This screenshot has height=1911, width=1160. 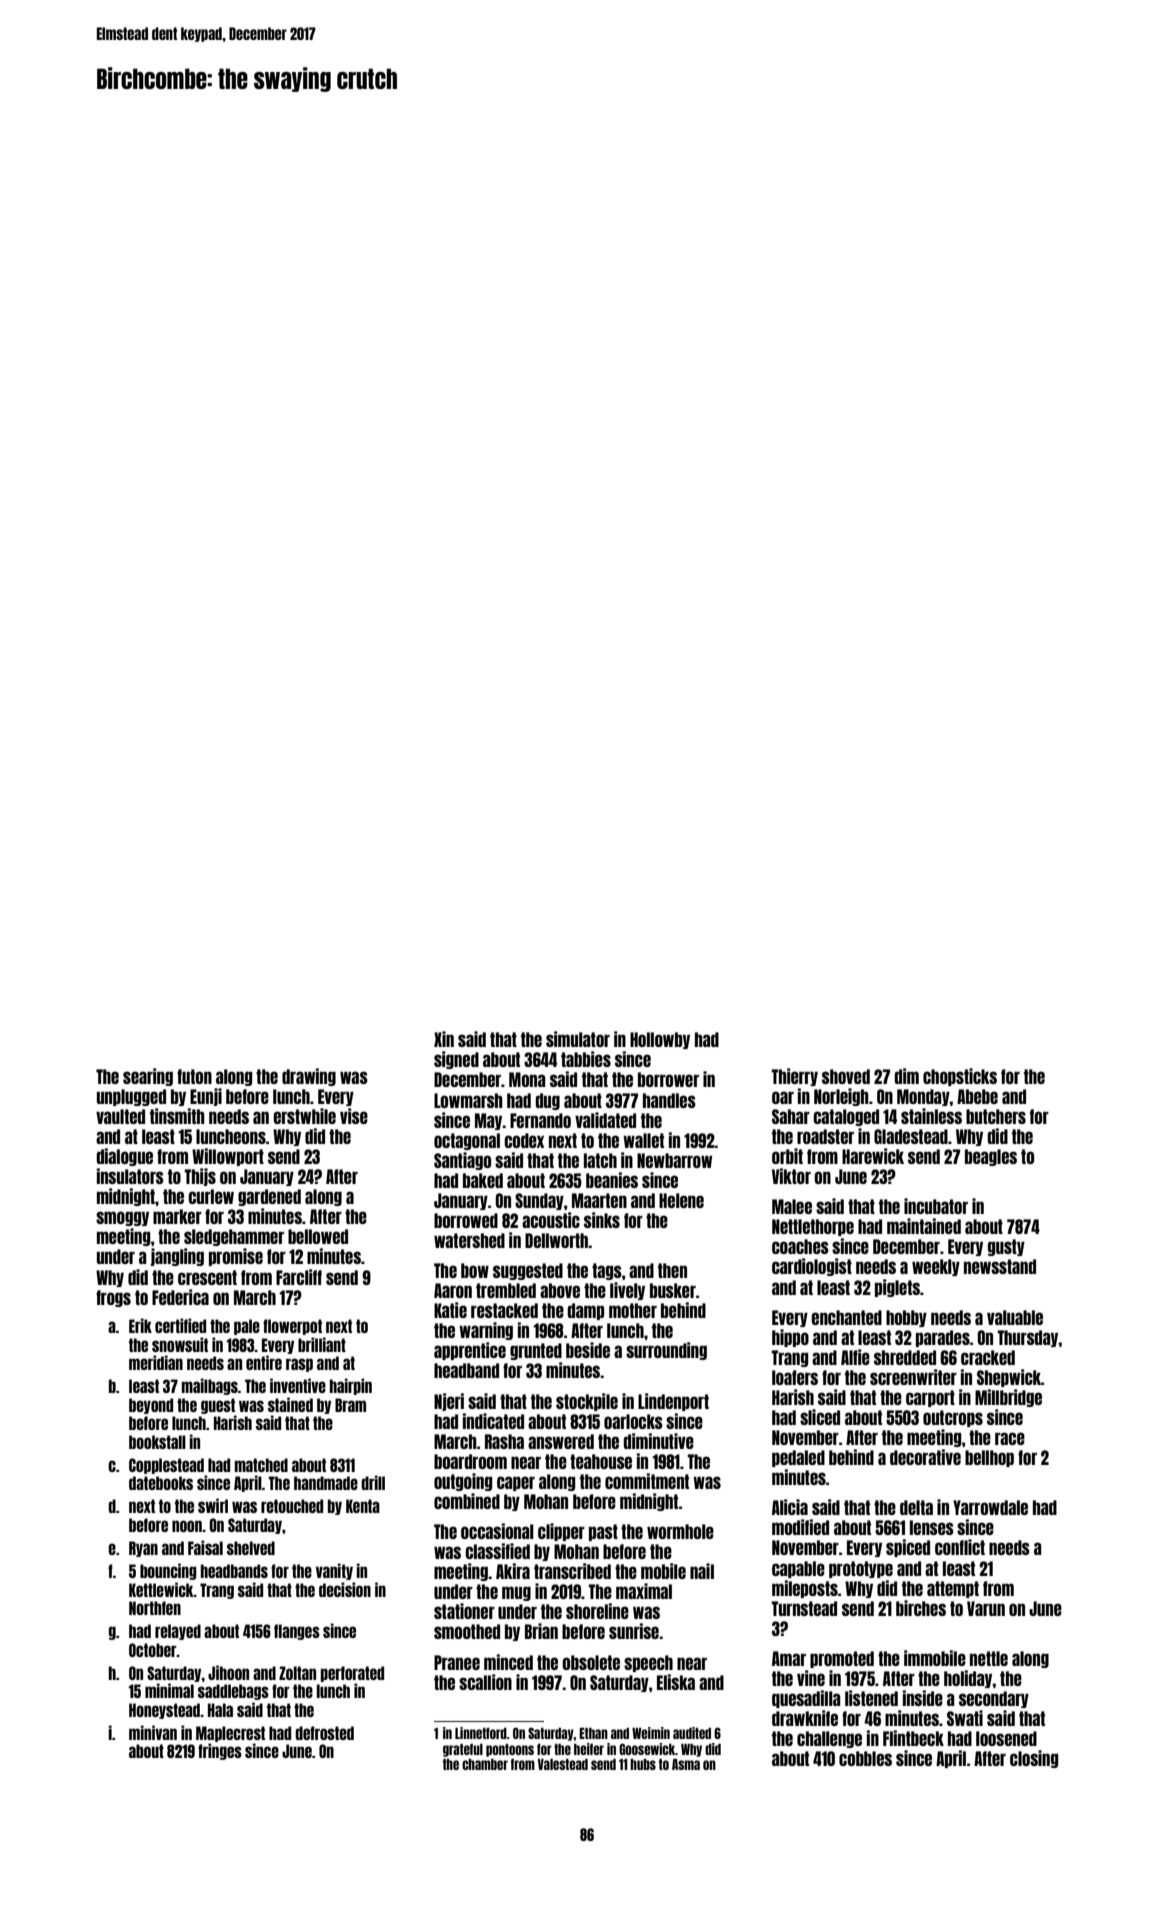 I want to click on obsolete, so click(x=591, y=1662).
